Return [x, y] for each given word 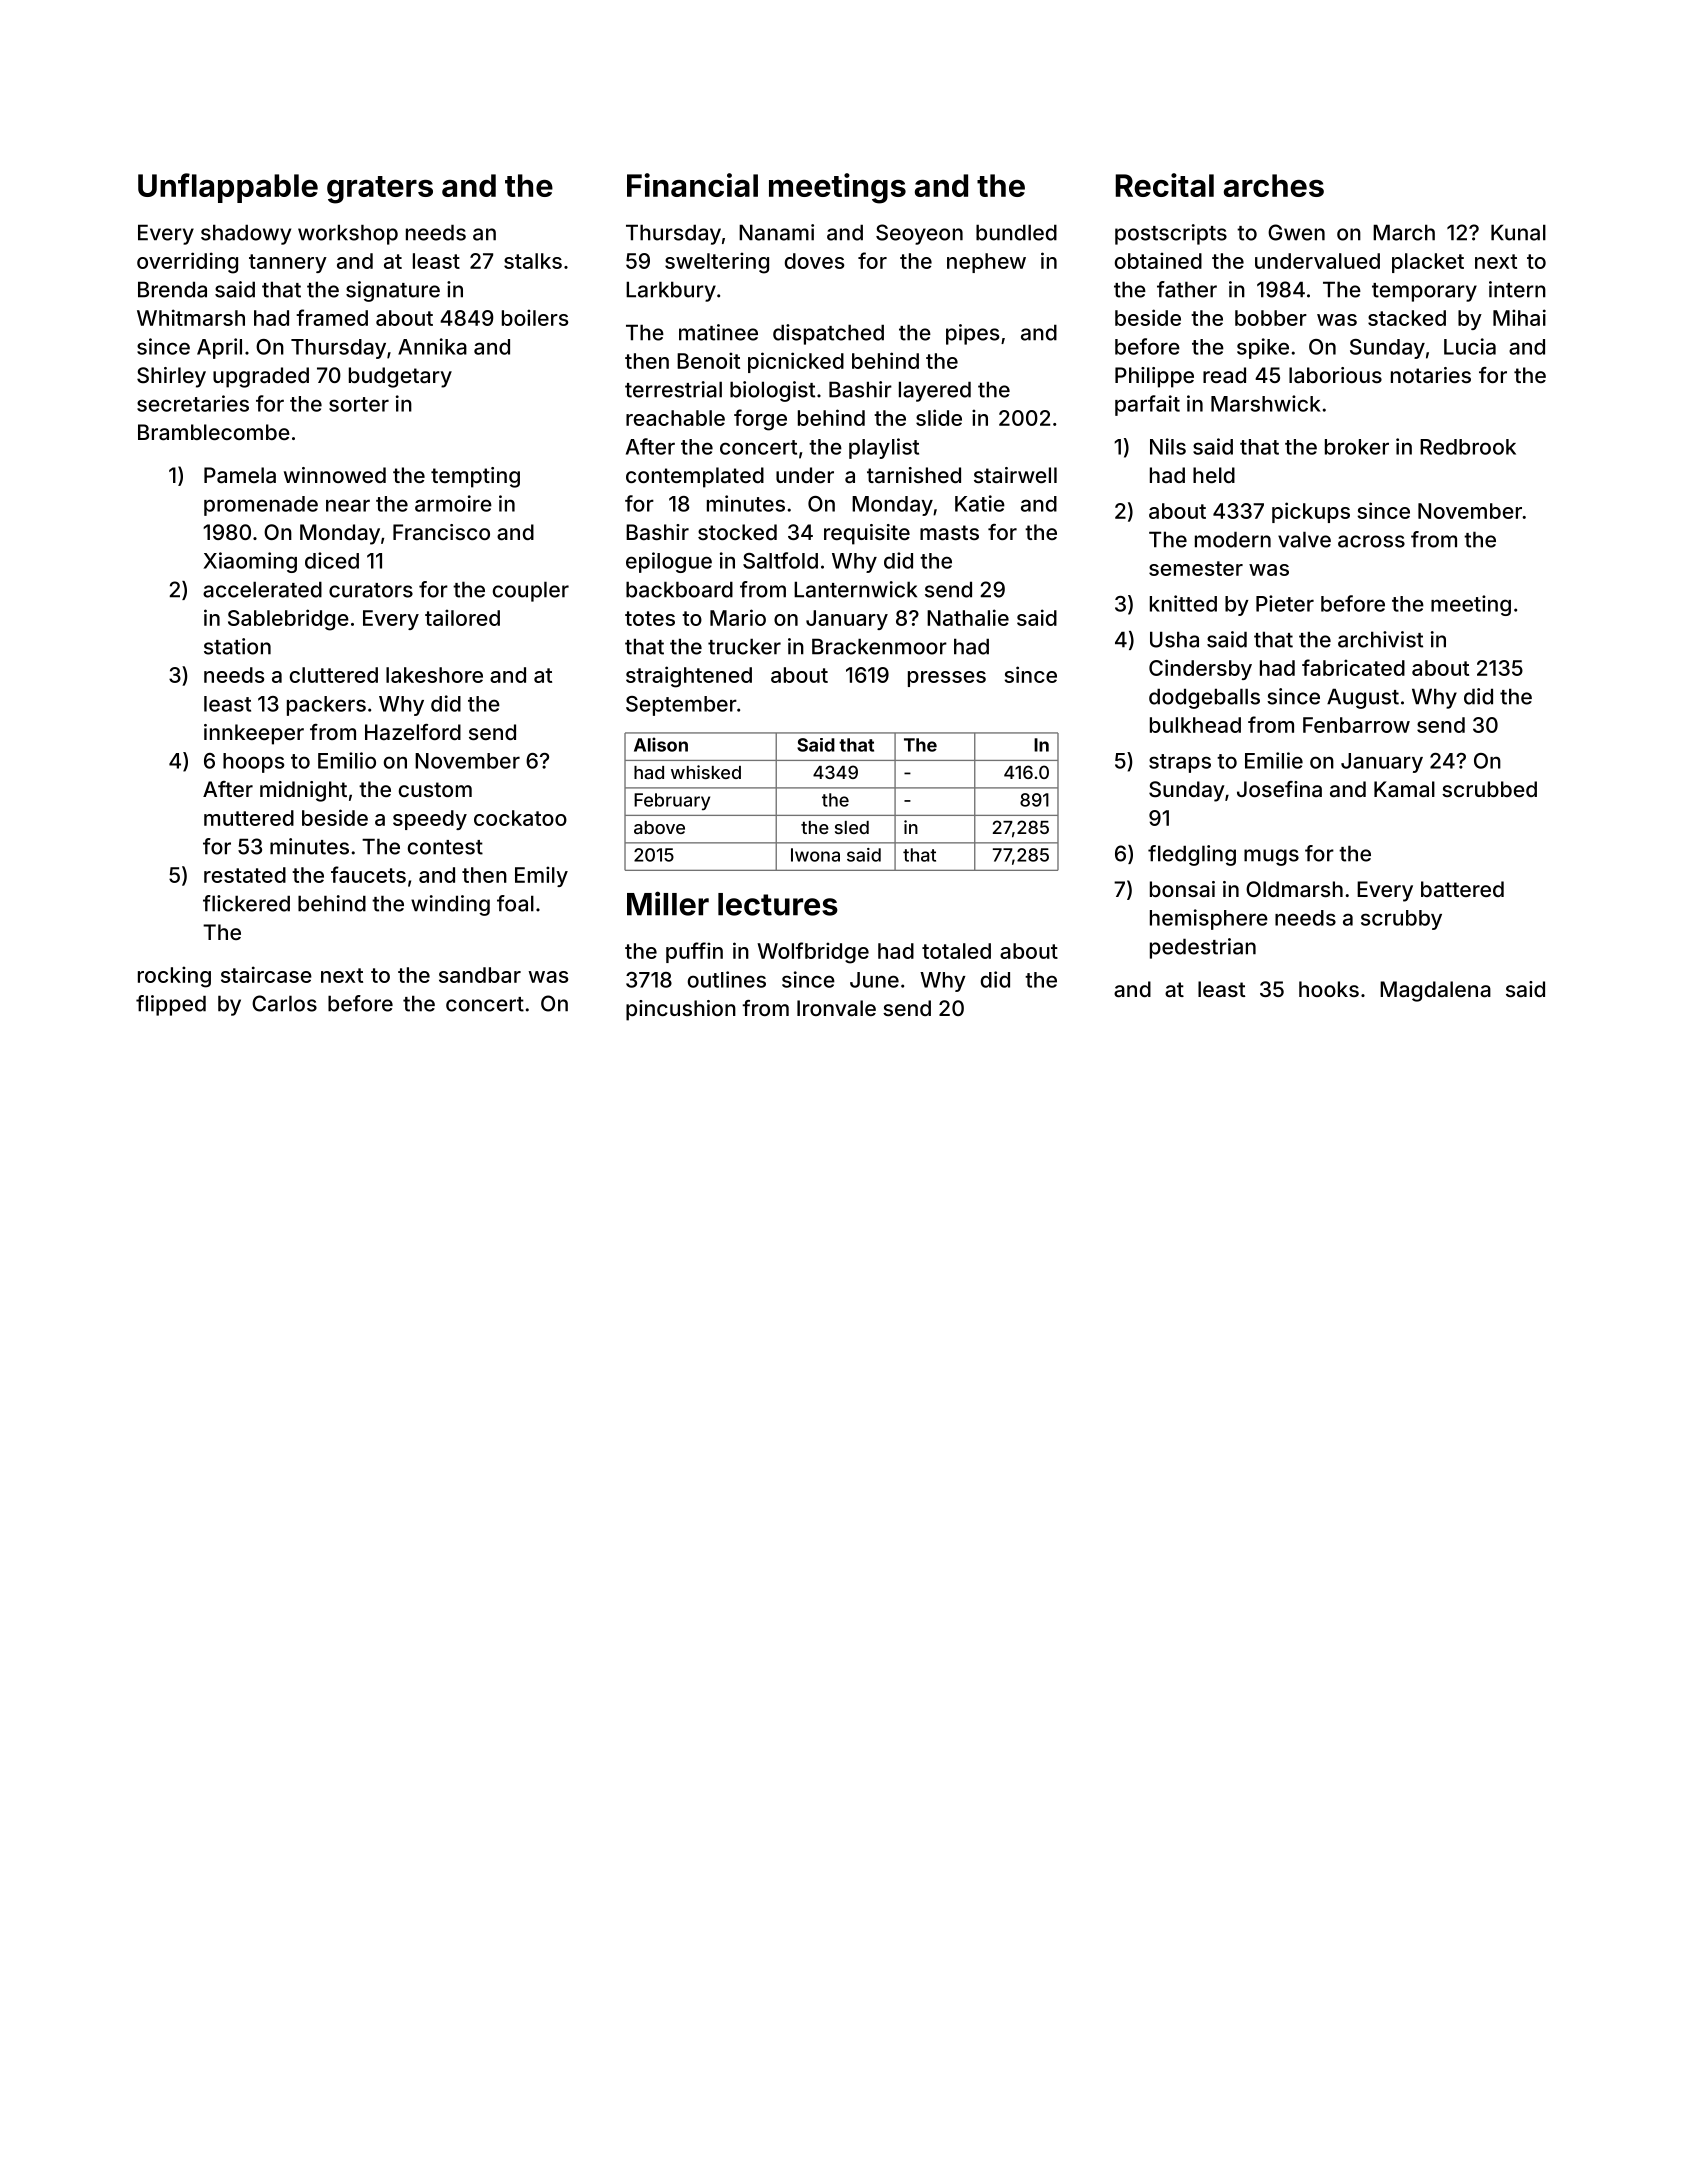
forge [760, 420]
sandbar [480, 975]
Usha [1174, 639]
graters [380, 190]
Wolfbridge [813, 953]
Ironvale [836, 1008]
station [237, 646]
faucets [368, 874]
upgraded [261, 377]
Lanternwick [855, 589]
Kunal [1518, 232]
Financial [692, 185]
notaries [1431, 375]
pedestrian [1203, 948]
